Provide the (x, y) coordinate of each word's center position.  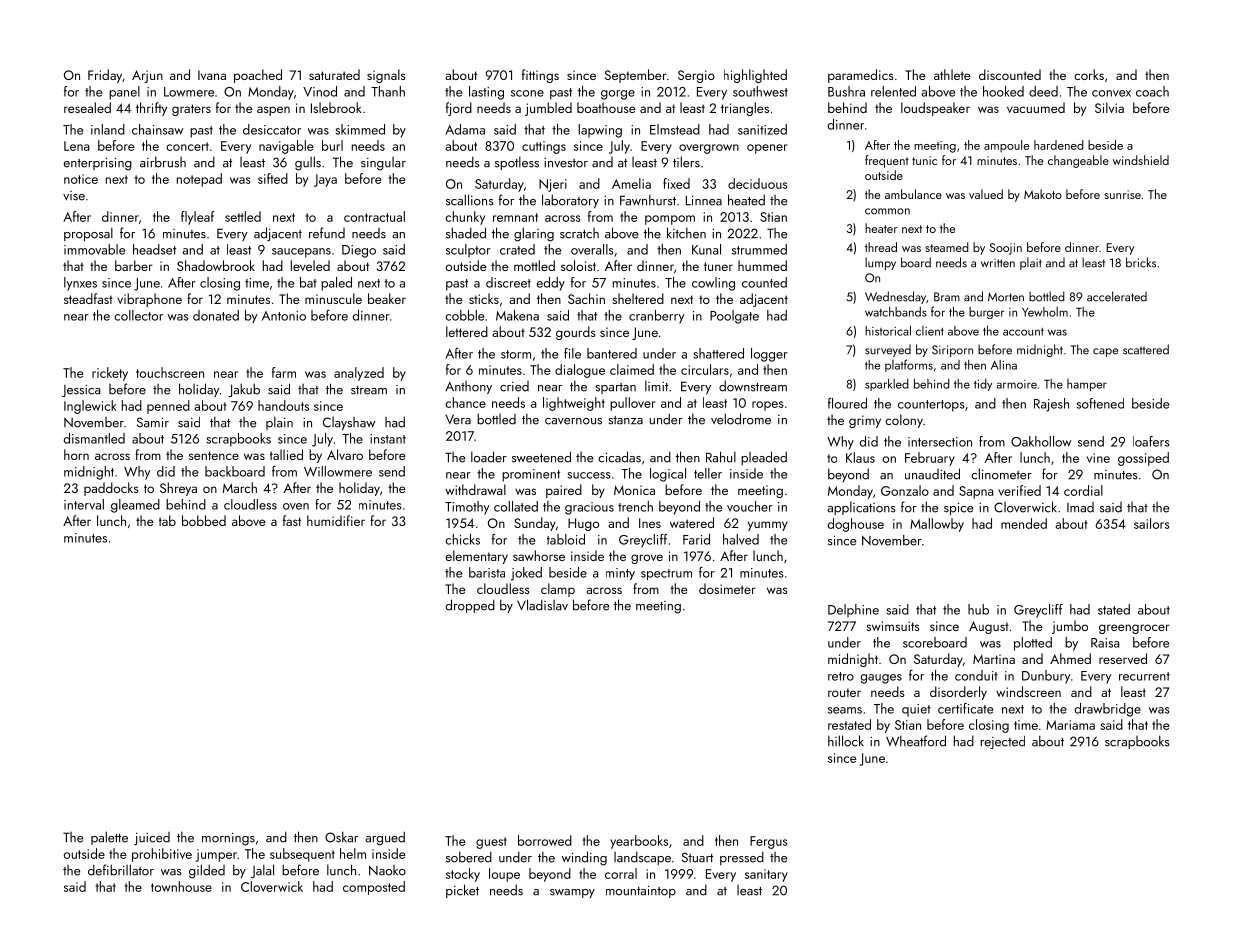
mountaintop (641, 892)
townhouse (181, 886)
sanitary (766, 875)
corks (1089, 74)
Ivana (212, 75)
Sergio (696, 76)
